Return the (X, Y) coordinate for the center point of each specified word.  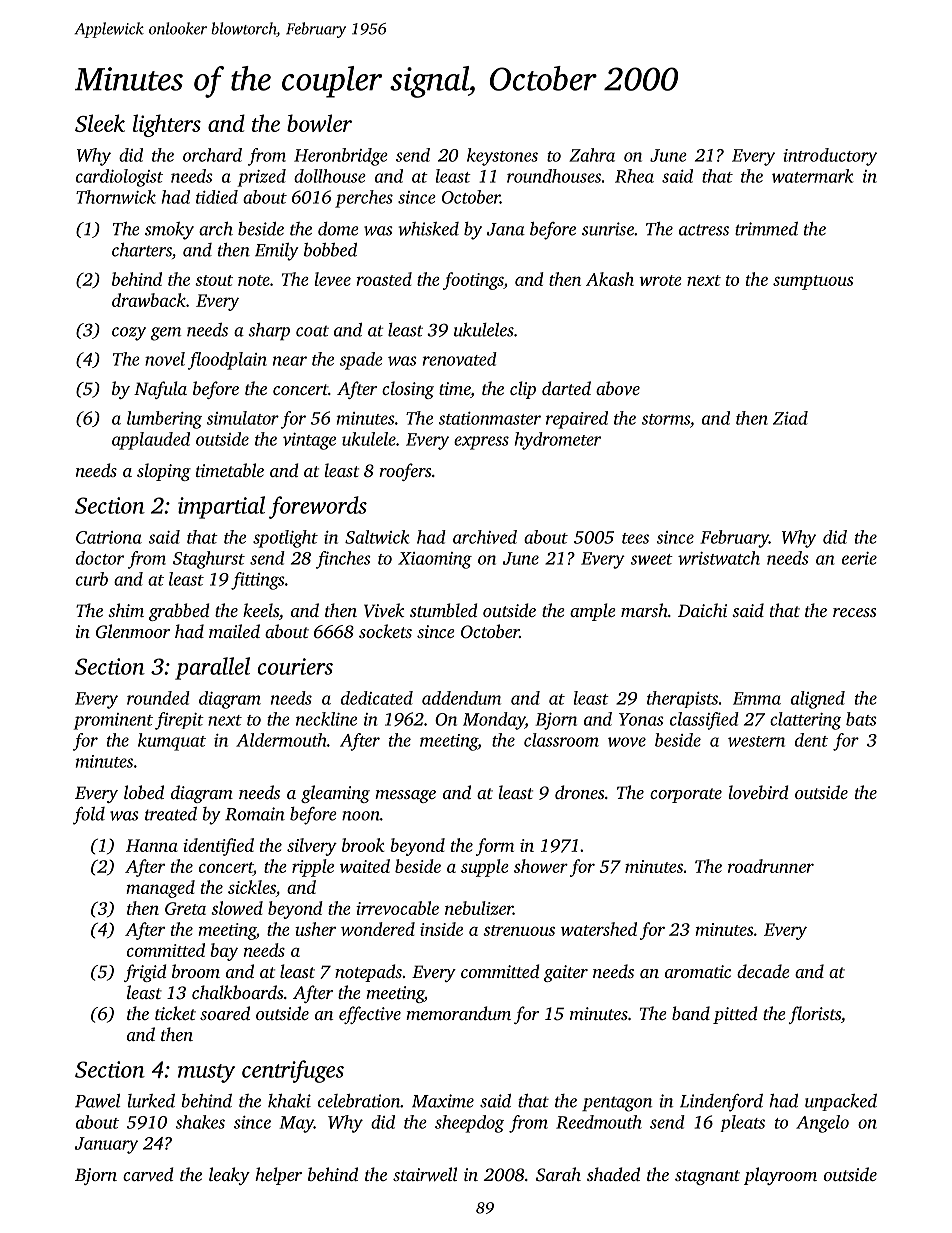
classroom (561, 740)
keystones (502, 157)
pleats (742, 1123)
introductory (830, 157)
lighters (167, 125)
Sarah (558, 1174)
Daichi (702, 610)
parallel (212, 668)
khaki (289, 1101)
